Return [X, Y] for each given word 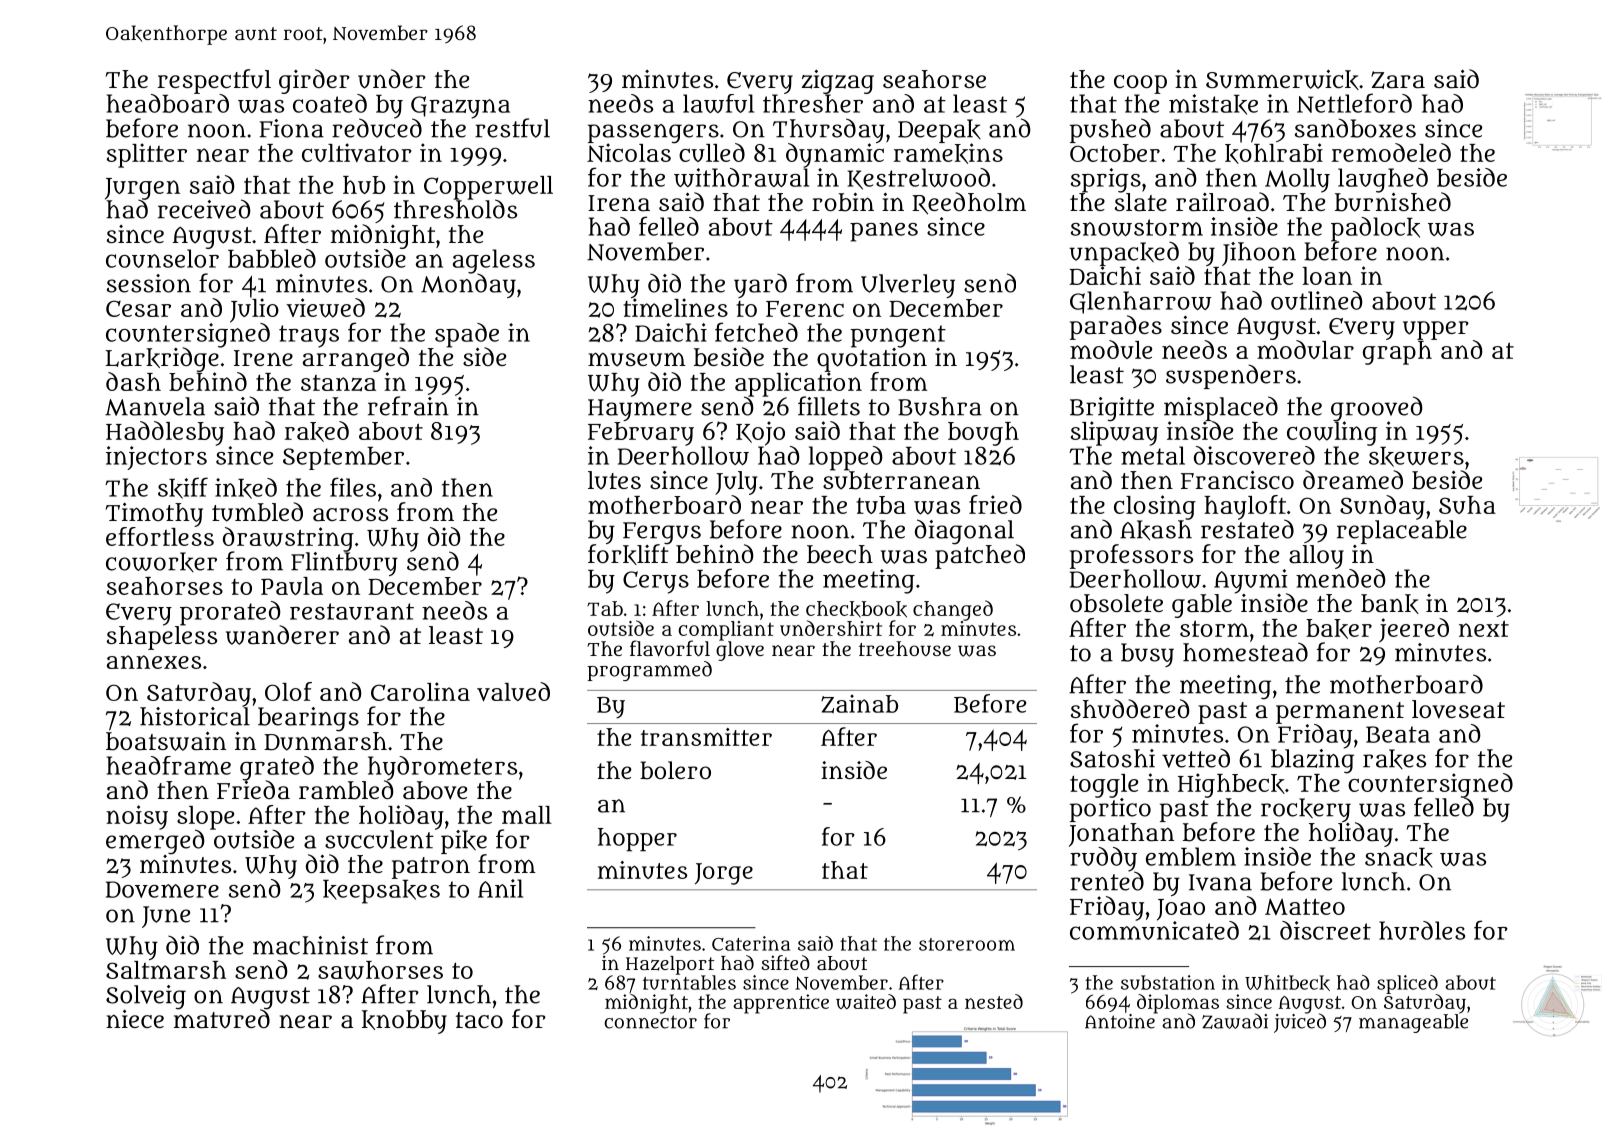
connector [650, 1022]
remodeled [1391, 152]
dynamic [835, 155]
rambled [346, 790]
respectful [214, 81]
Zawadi [1235, 1021]
